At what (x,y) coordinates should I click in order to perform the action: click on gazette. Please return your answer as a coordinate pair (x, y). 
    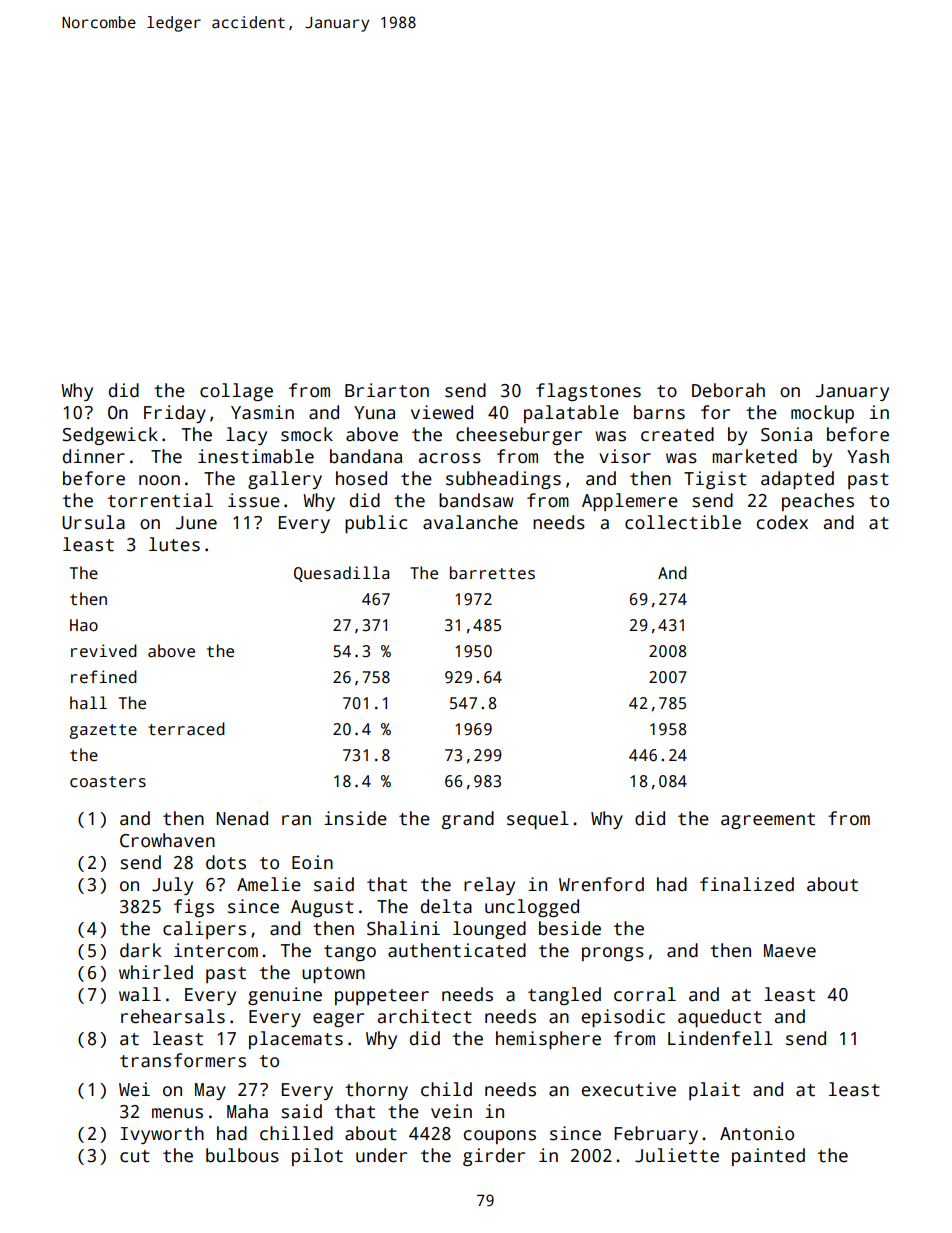
    Looking at the image, I should click on (103, 731).
